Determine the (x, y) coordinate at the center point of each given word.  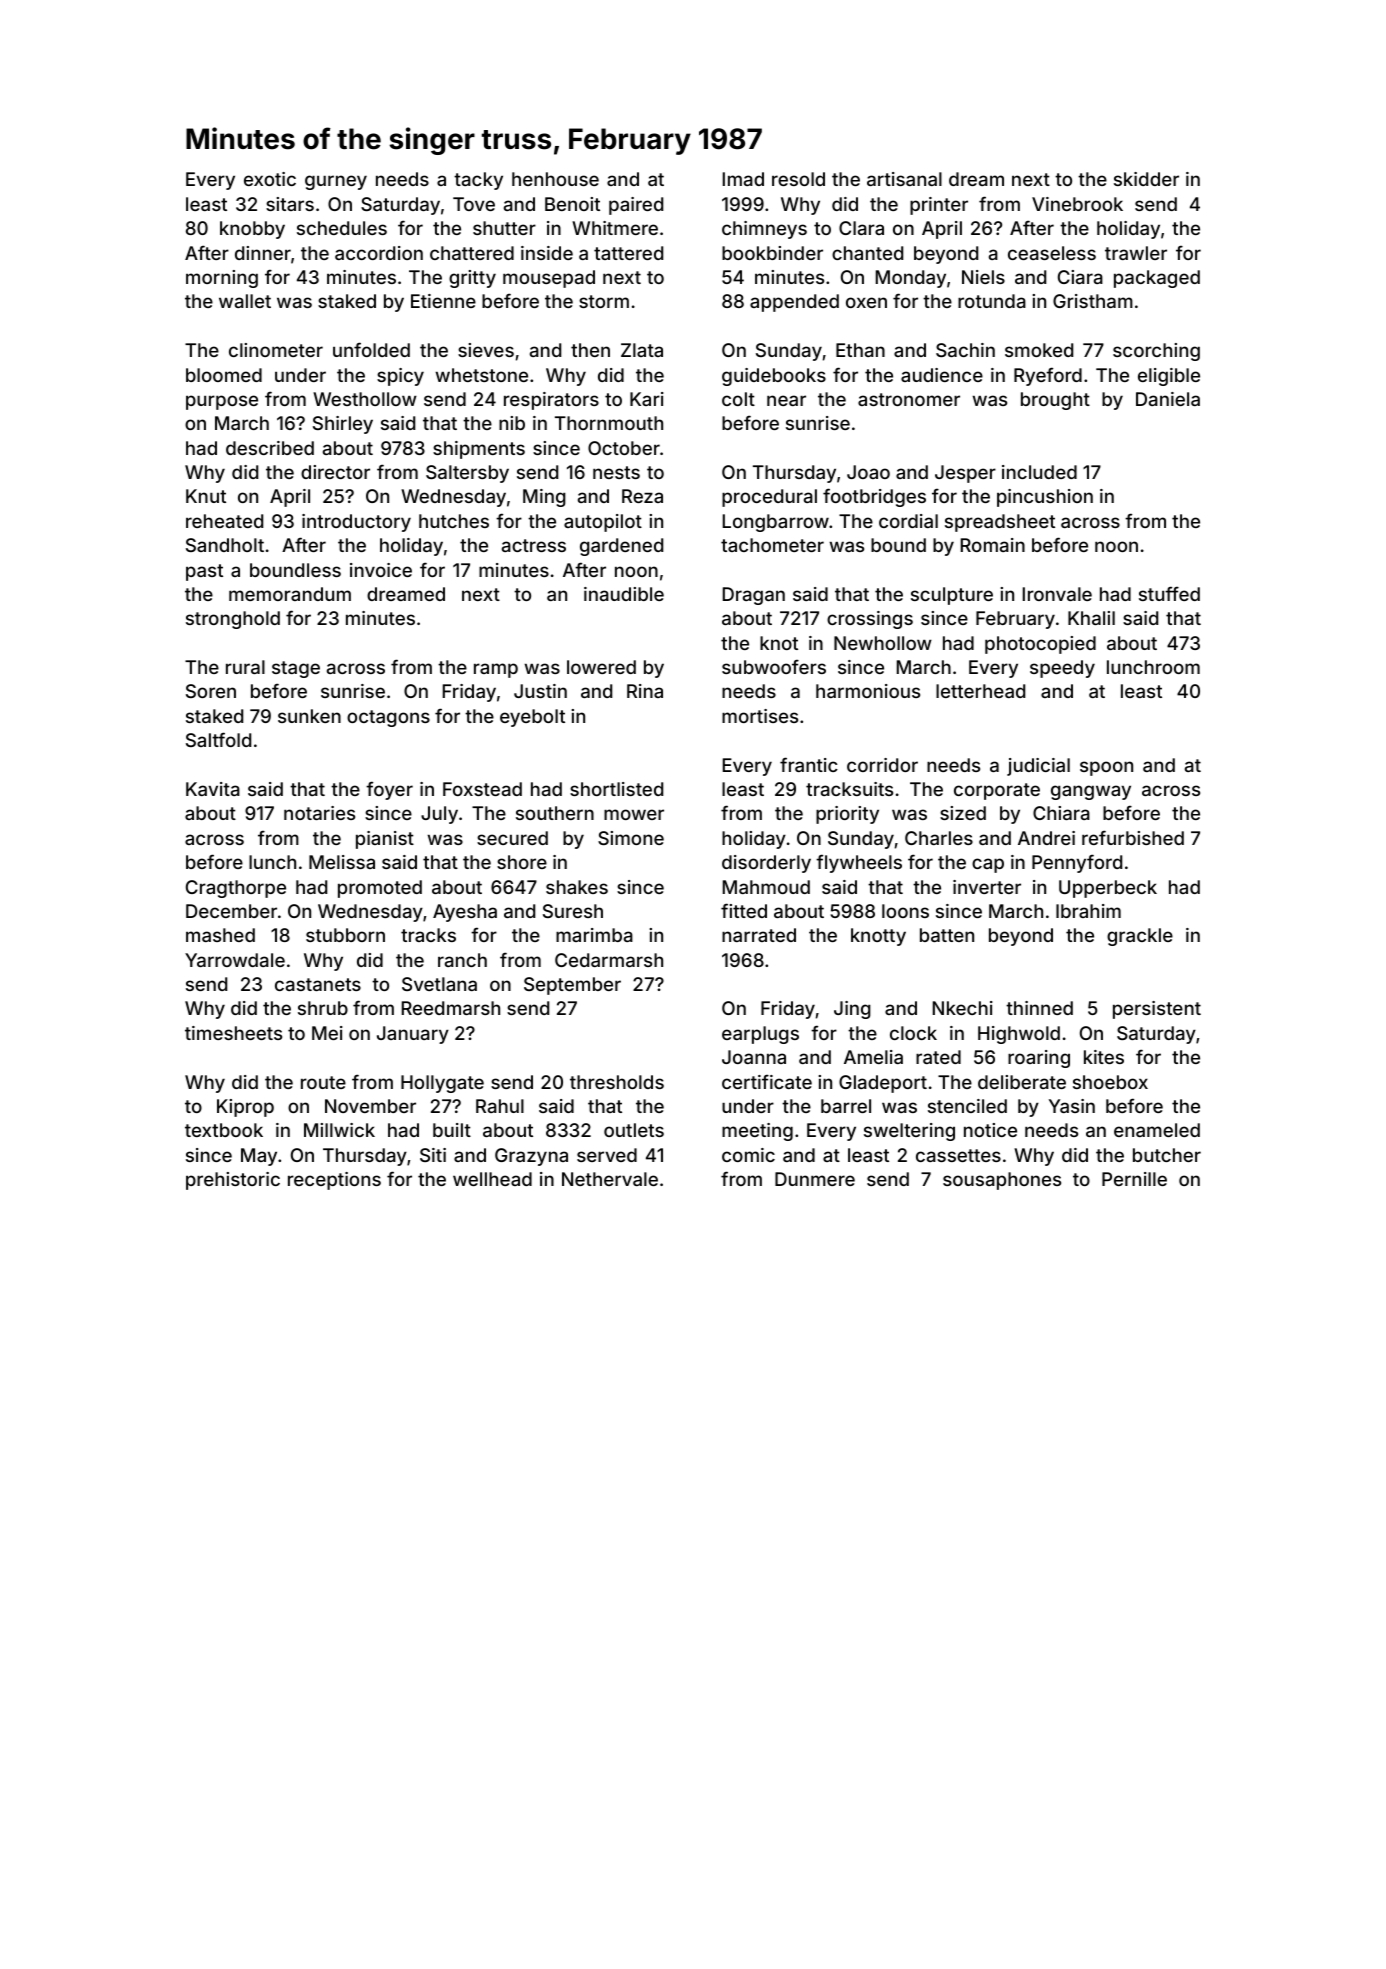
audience (942, 375)
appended (794, 303)
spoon (1106, 768)
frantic (809, 764)
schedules (342, 228)
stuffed (1169, 593)
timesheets (233, 1033)
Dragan (754, 596)
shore (522, 862)
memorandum (290, 594)
